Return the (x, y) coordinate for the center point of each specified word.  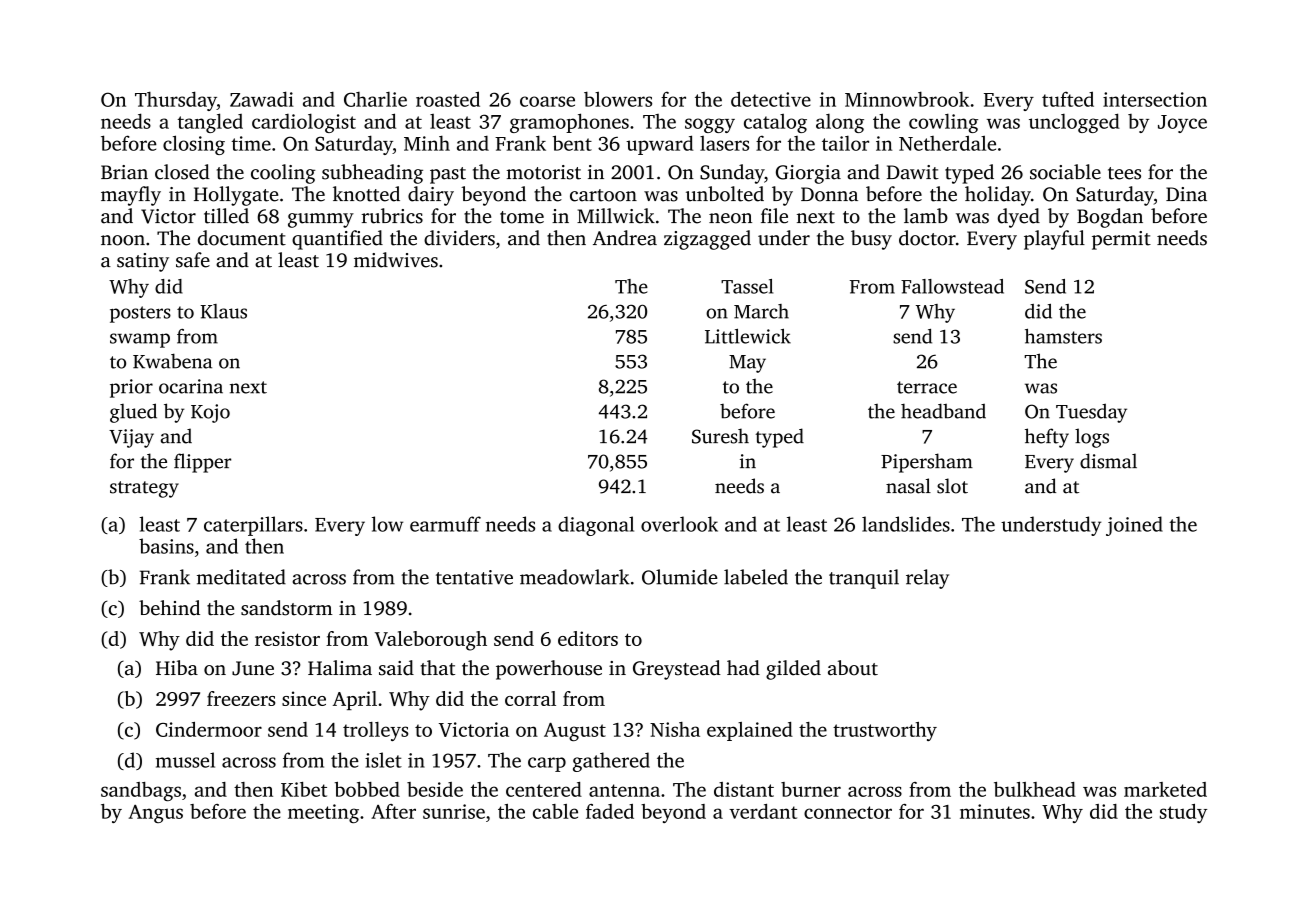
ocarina (191, 386)
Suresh (720, 436)
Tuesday (1091, 413)
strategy (144, 489)
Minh (427, 143)
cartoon (603, 195)
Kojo (210, 413)
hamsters (1063, 336)
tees (1124, 173)
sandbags (141, 791)
